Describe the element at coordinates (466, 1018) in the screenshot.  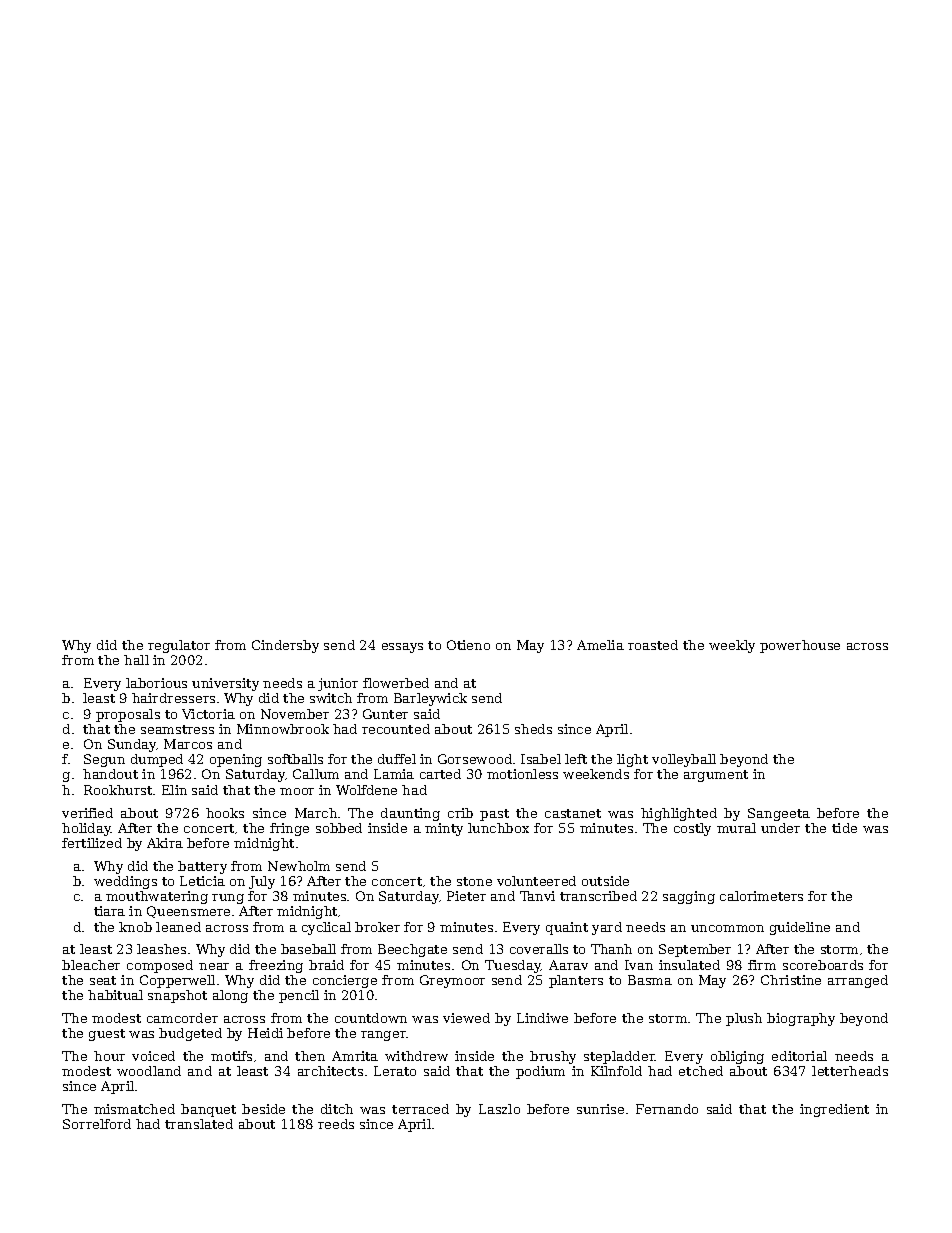
I see `viewed` at that location.
